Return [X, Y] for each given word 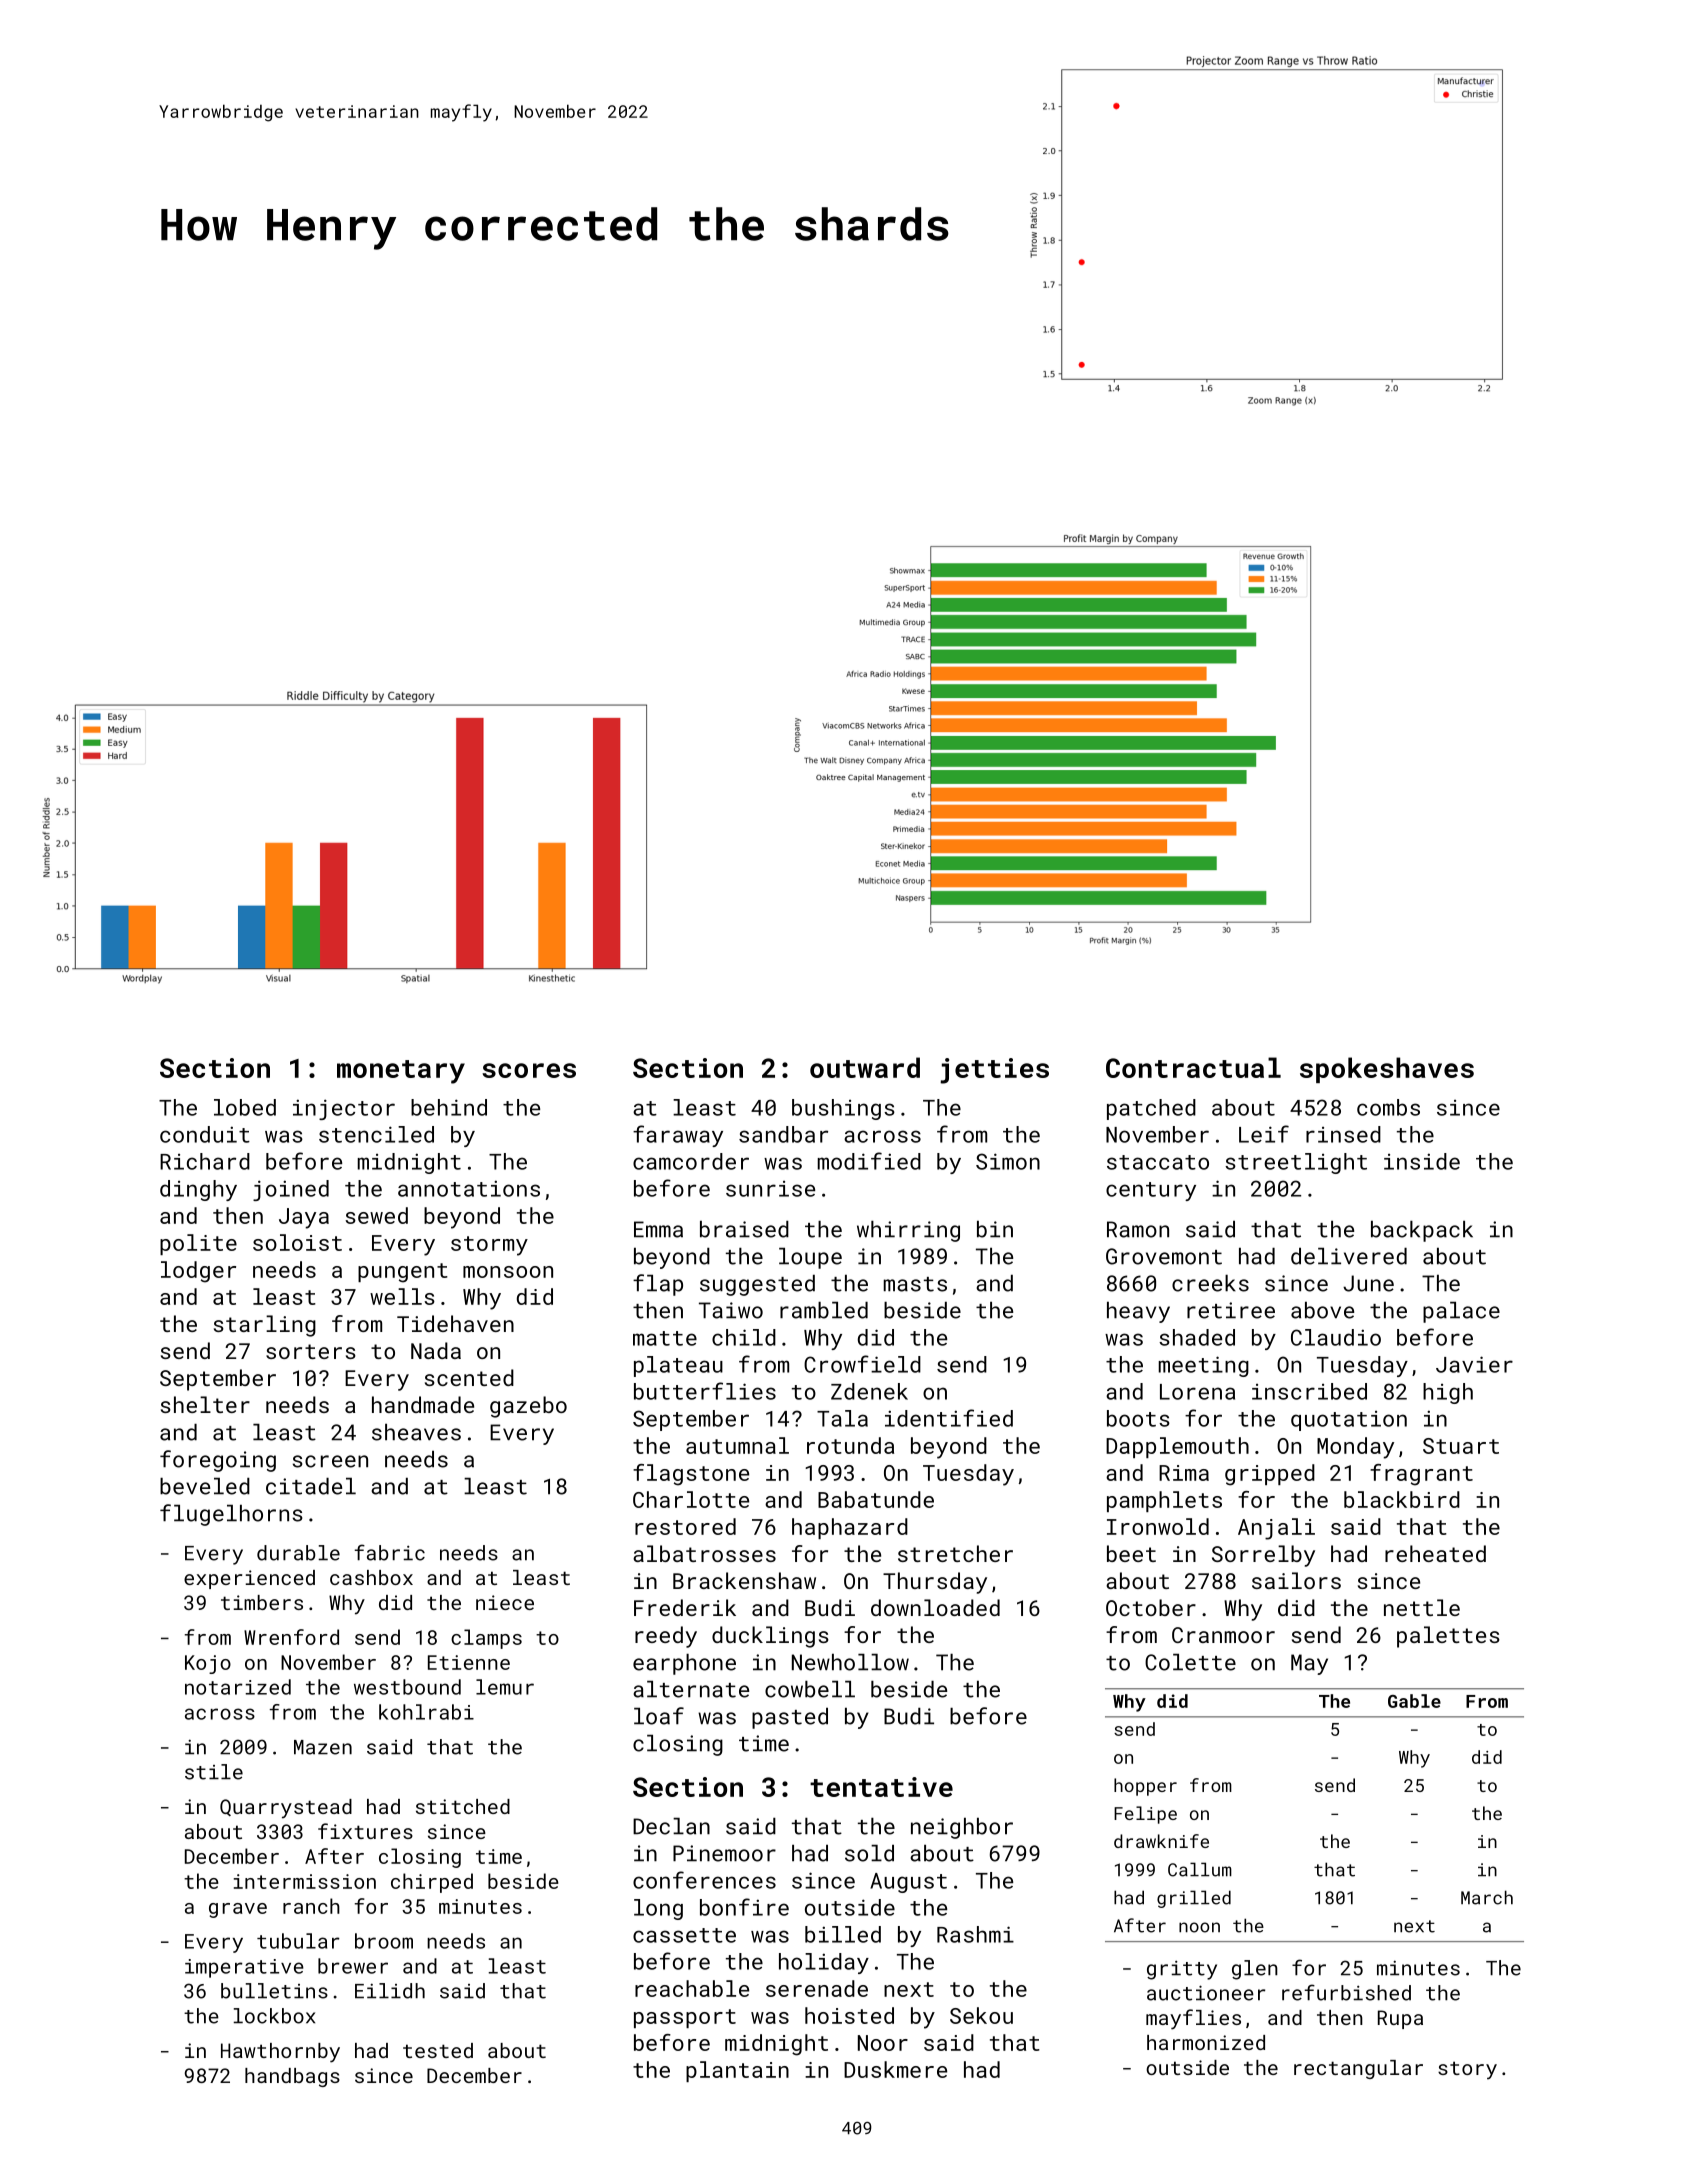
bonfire [744, 1907]
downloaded [935, 1607]
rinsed [1343, 1134]
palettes [1448, 1637]
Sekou [981, 2015]
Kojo [208, 1664]
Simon [1008, 1161]
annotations [469, 1188]
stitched [463, 1806]
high [1448, 1393]
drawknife [1161, 1841]
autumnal [737, 1445]
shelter [205, 1404]
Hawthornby [280, 2053]
